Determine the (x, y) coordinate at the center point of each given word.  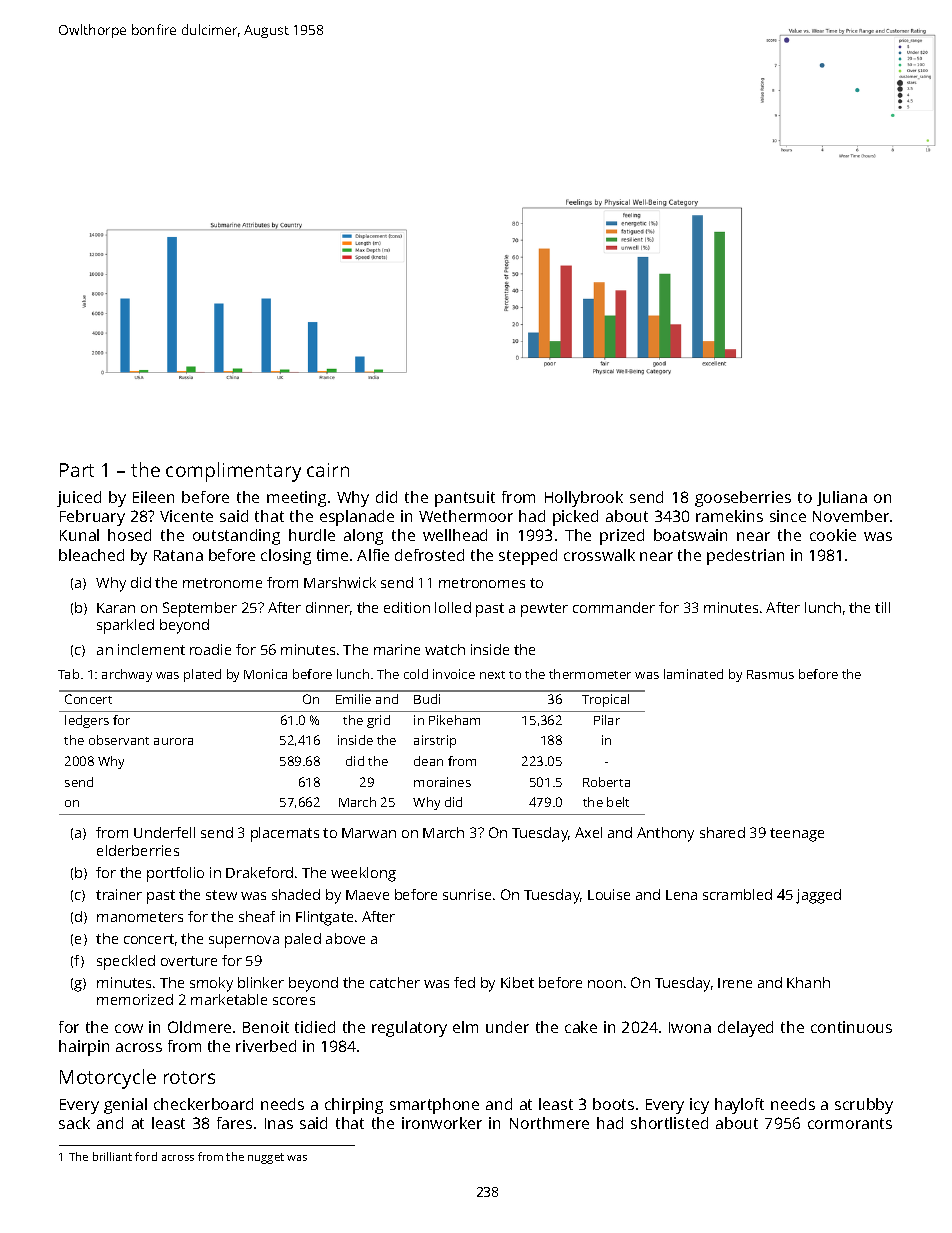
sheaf (257, 916)
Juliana (842, 498)
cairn (328, 470)
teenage (797, 835)
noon (605, 984)
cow (129, 1028)
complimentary (233, 472)
